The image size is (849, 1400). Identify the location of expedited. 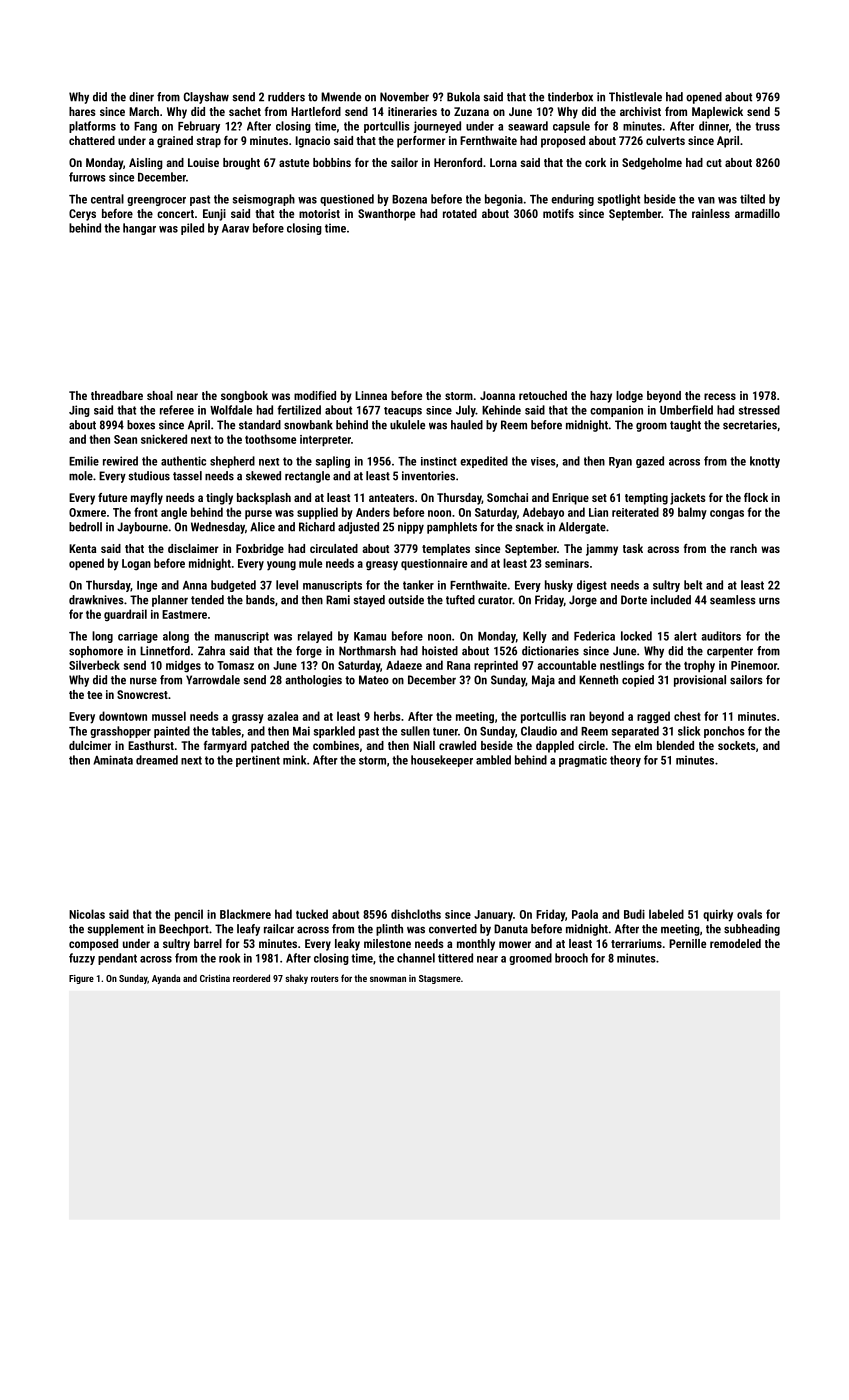
(484, 462).
